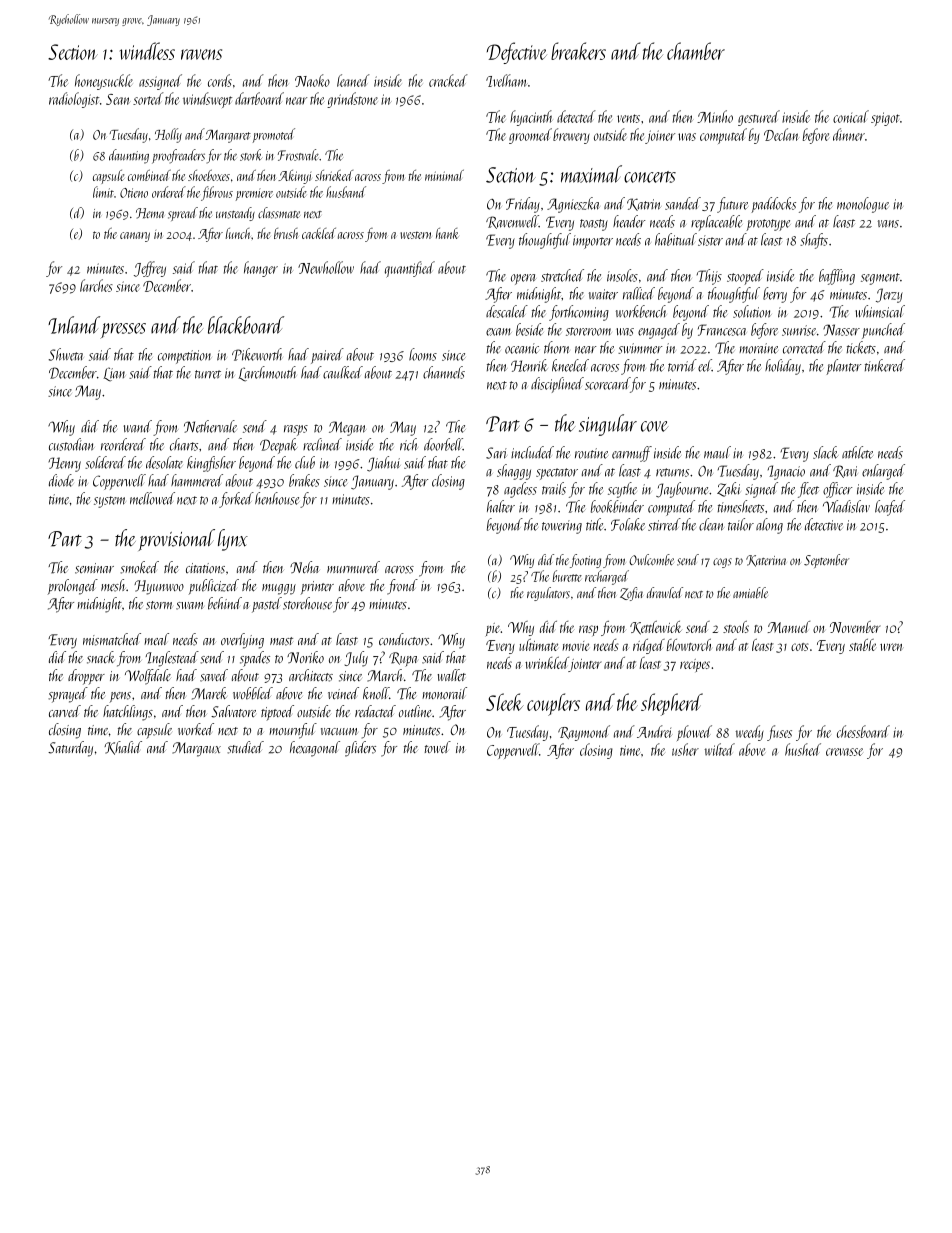 Image resolution: width=952 pixels, height=1233 pixels. What do you see at coordinates (888, 224) in the image?
I see `vans` at bounding box center [888, 224].
